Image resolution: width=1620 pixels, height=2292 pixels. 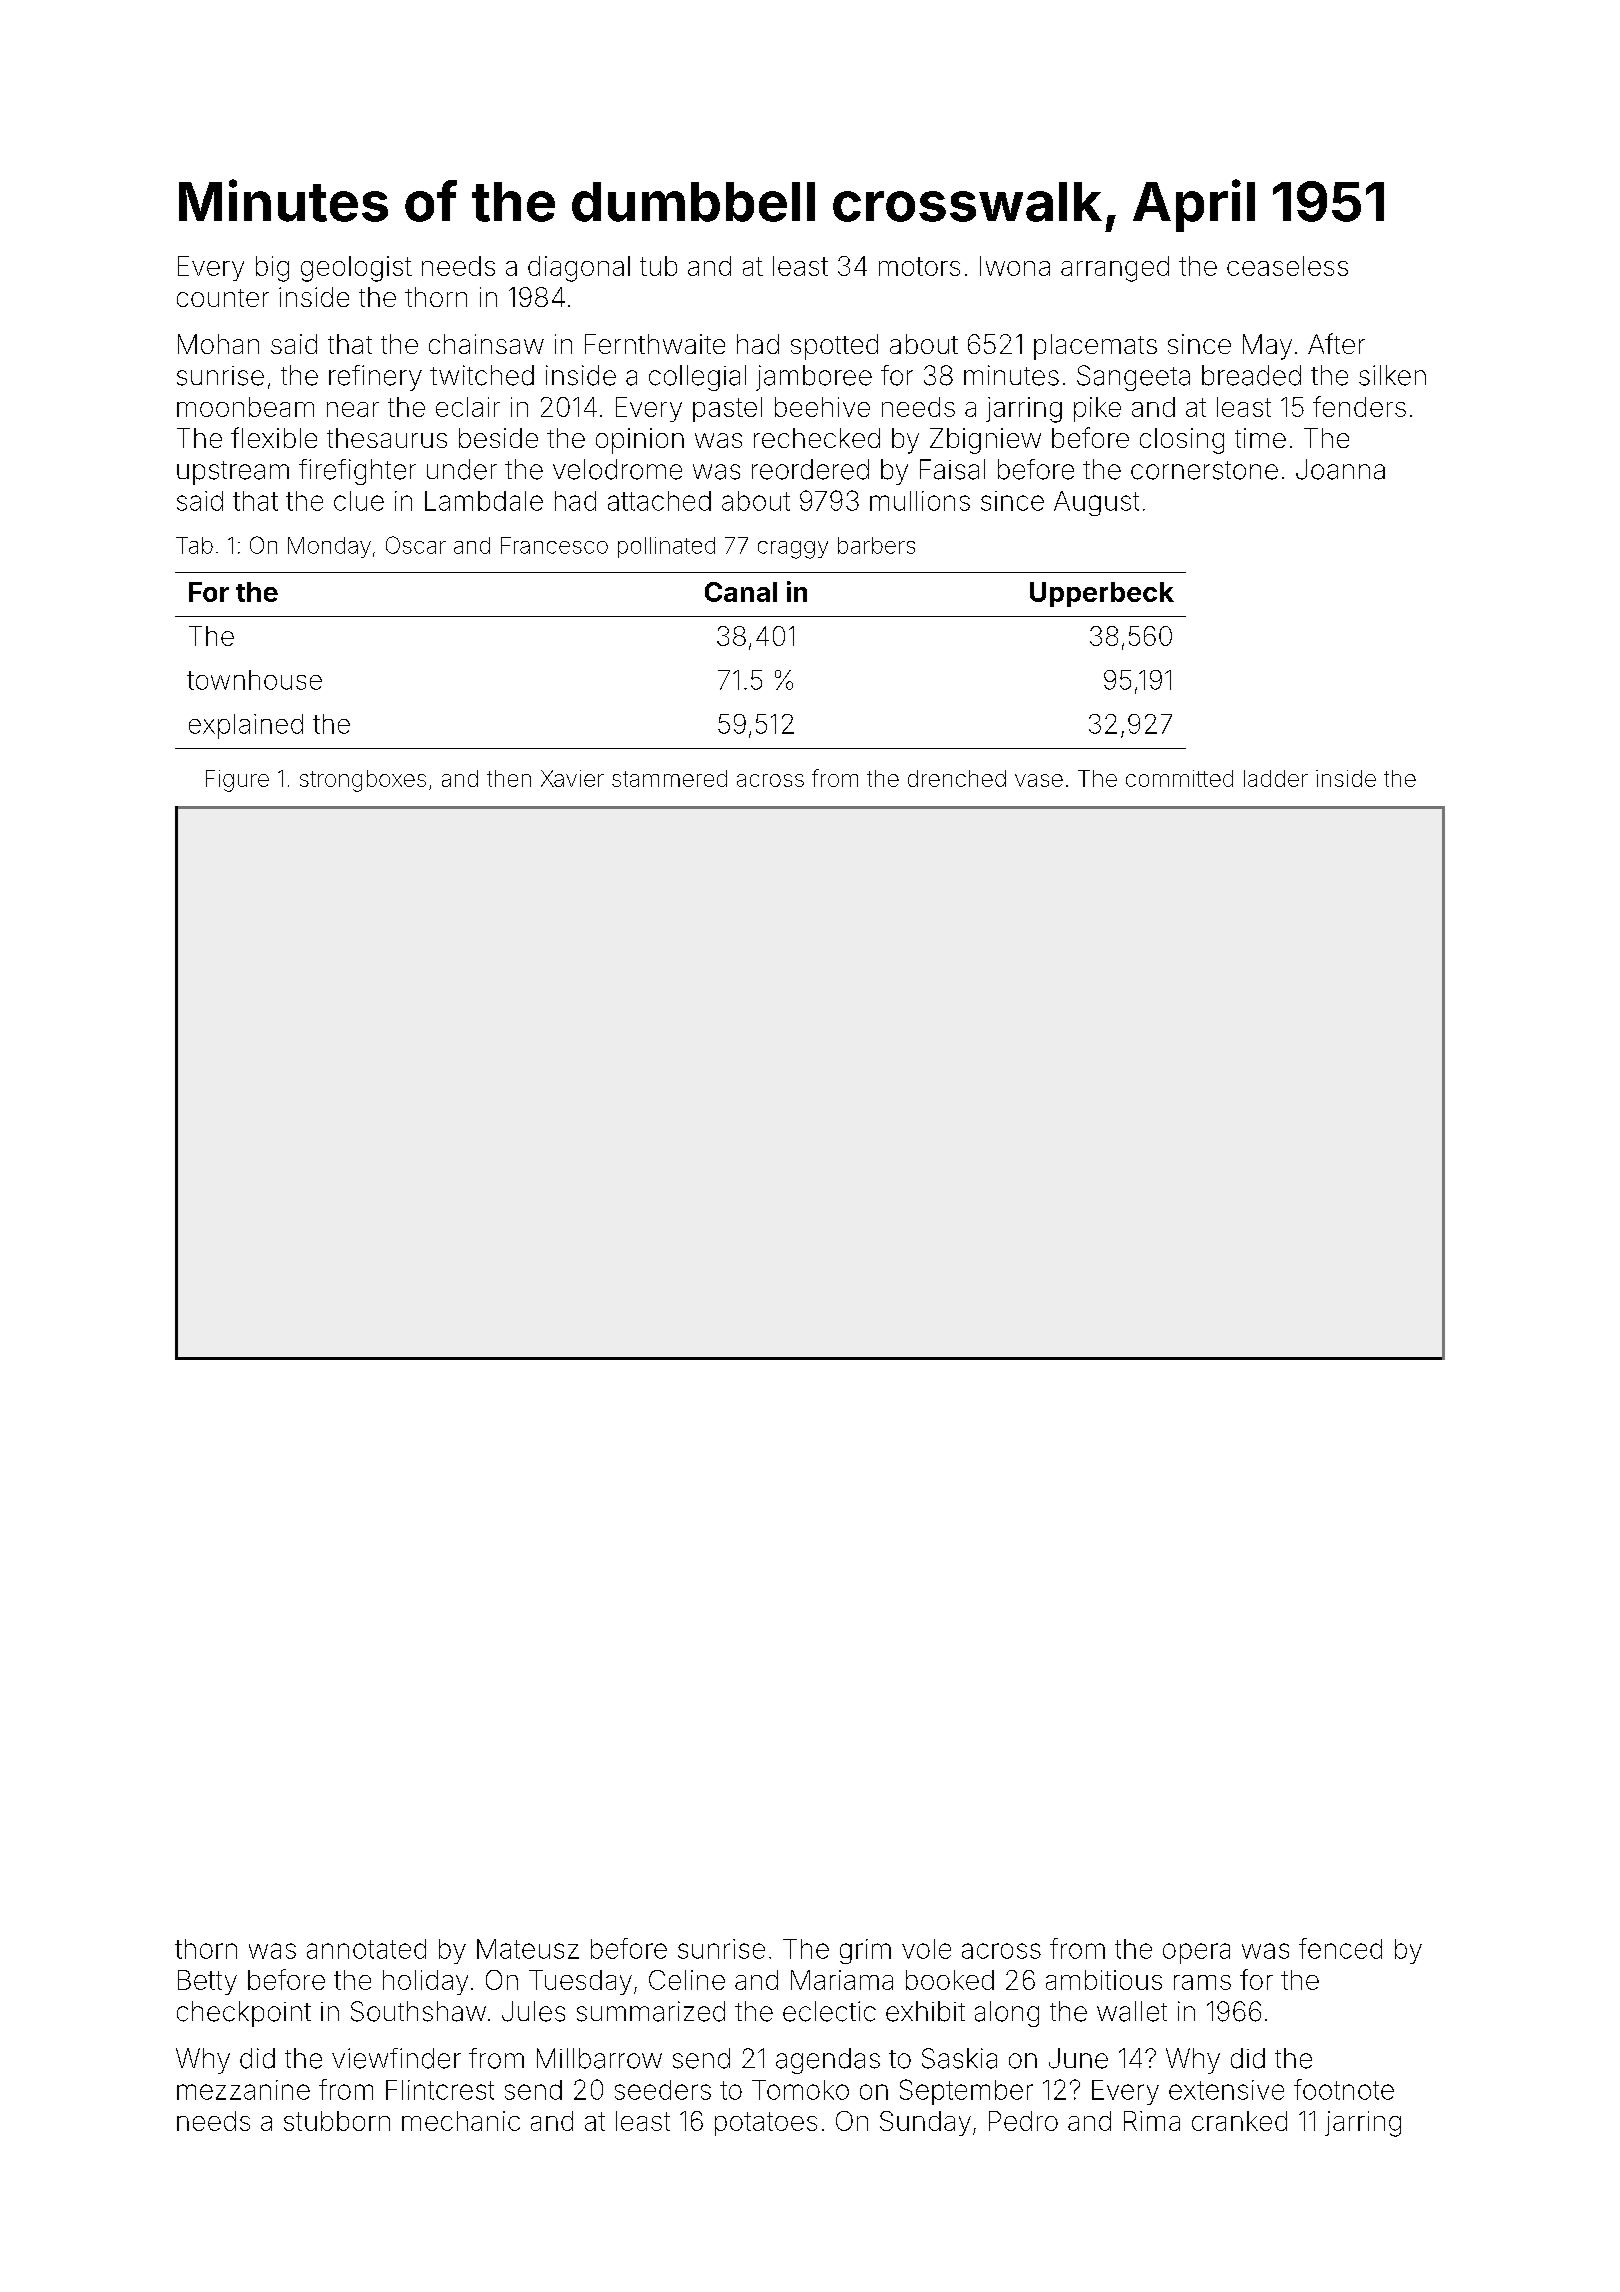 I want to click on fenced, so click(x=1340, y=1948).
